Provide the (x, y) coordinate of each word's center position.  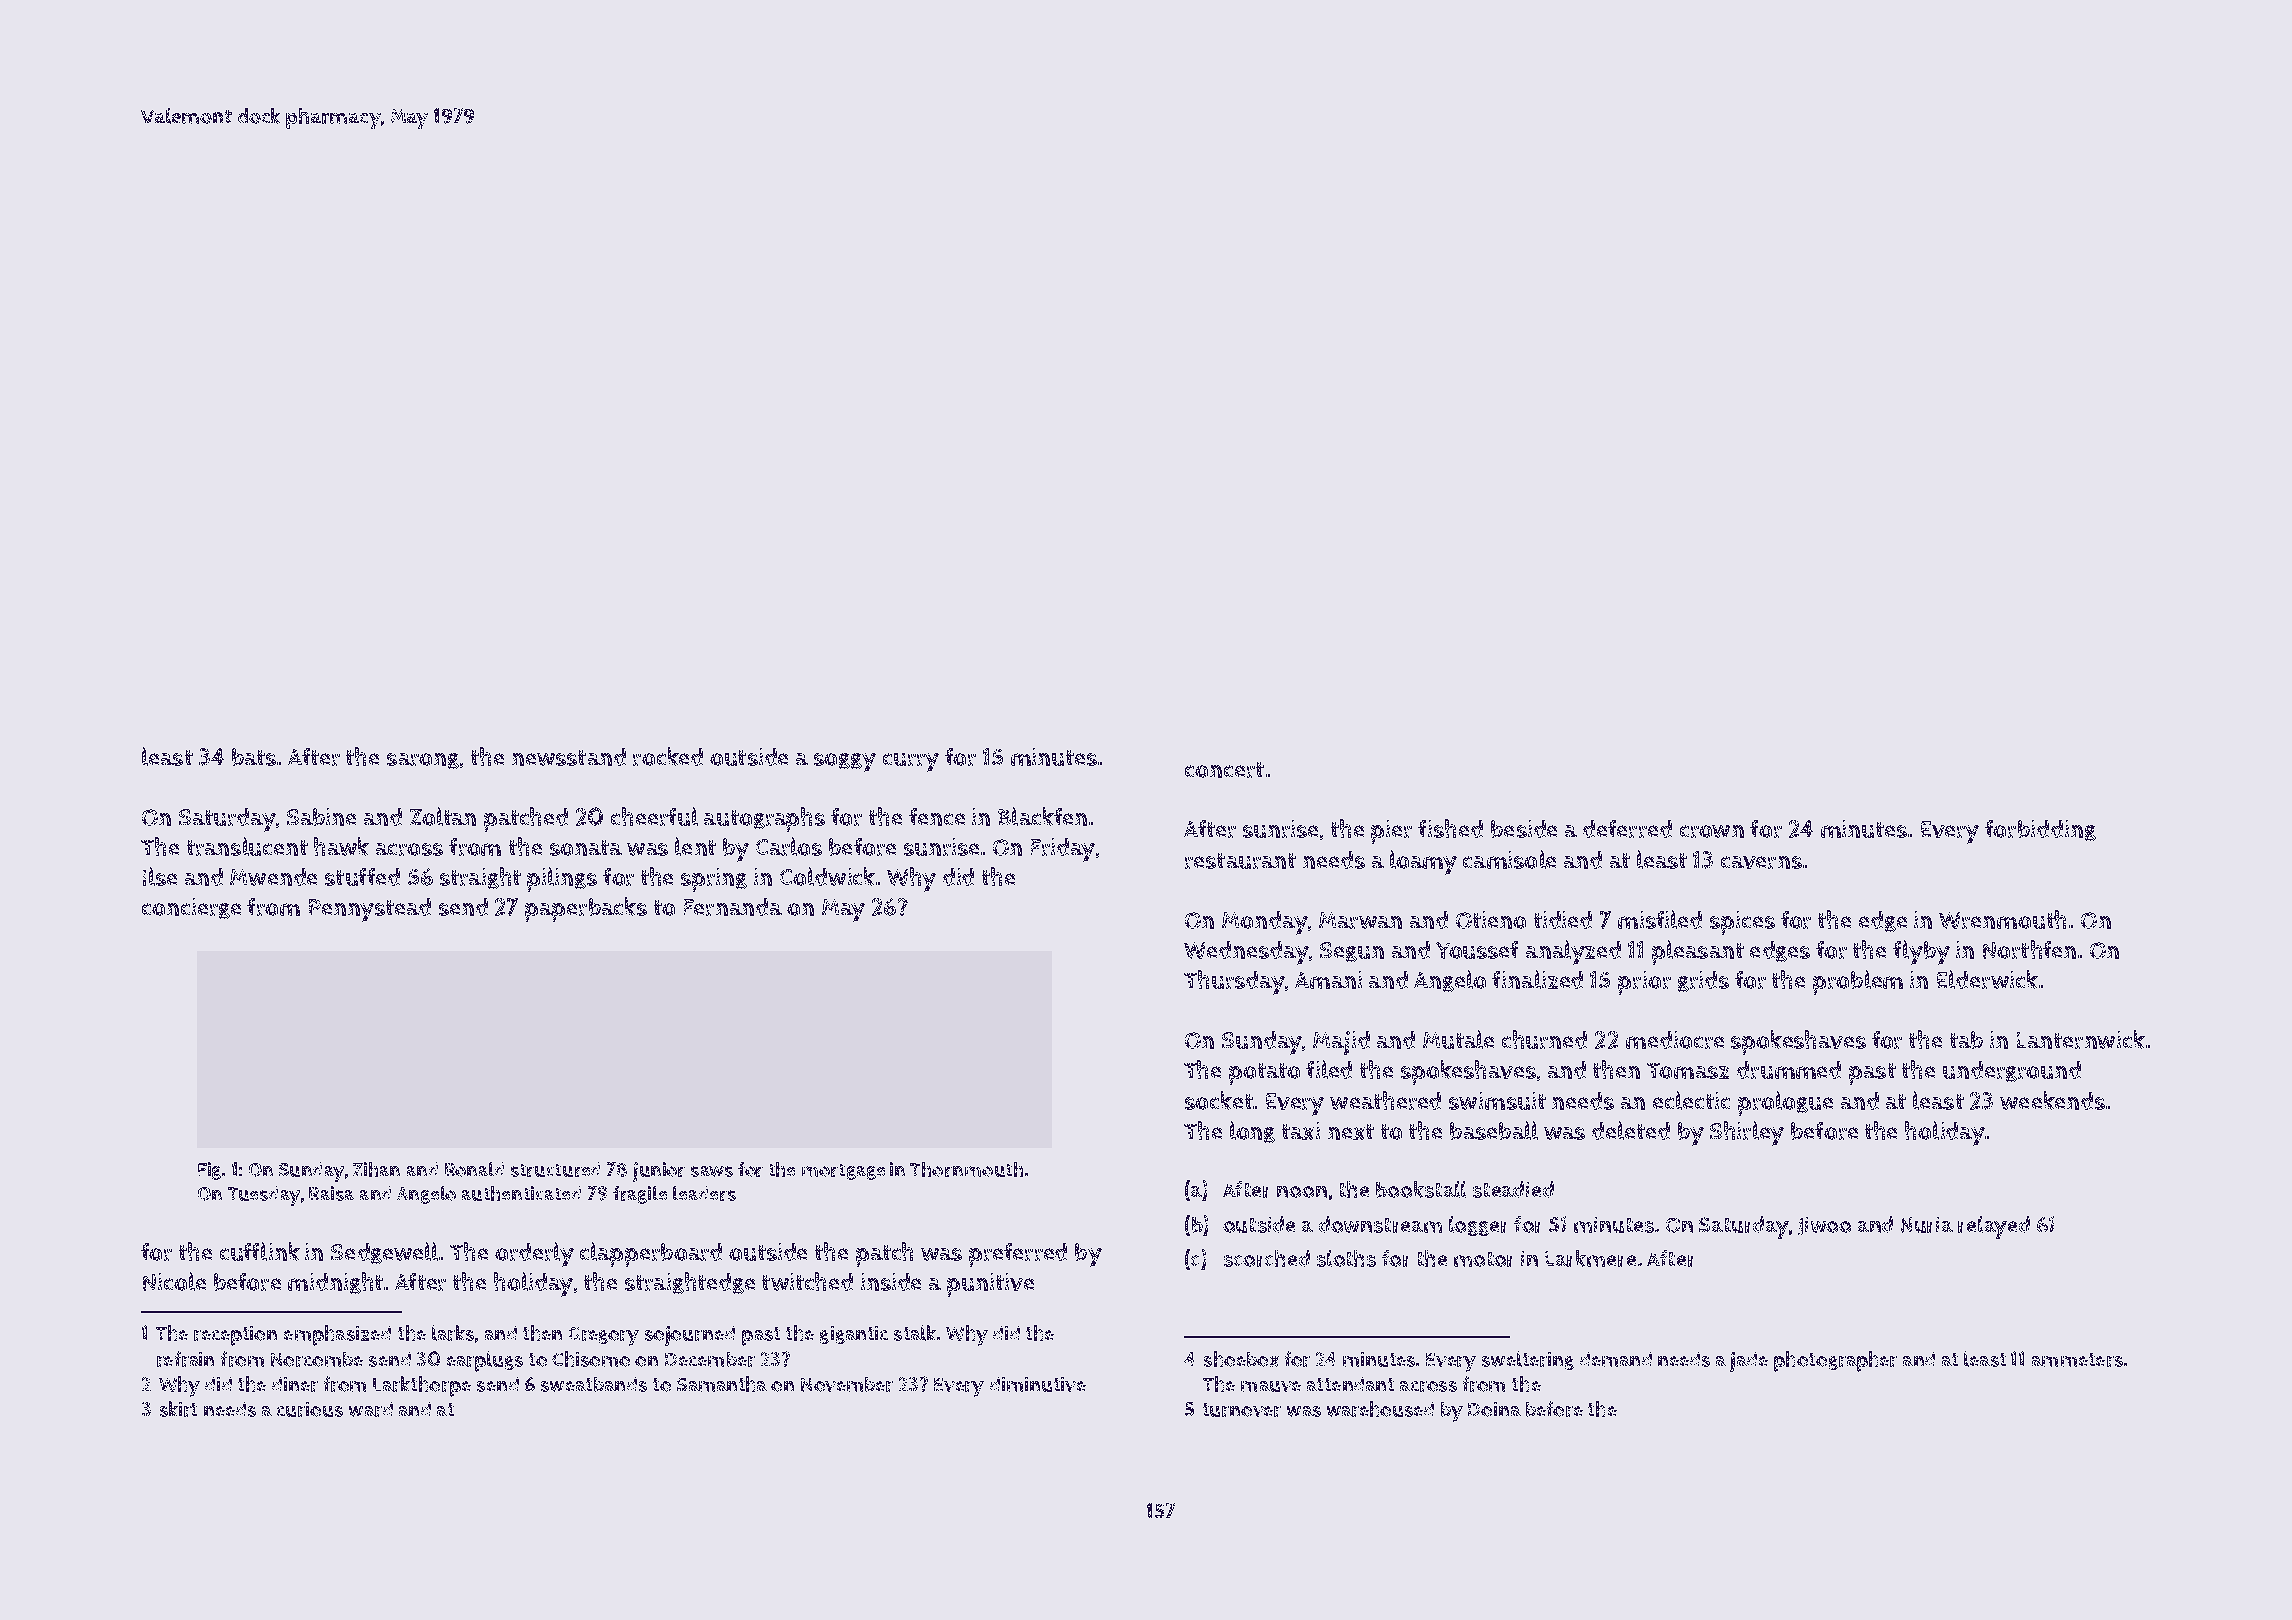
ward (371, 1409)
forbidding (2040, 830)
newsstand (569, 757)
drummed (1789, 1070)
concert (1224, 770)
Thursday (1234, 982)
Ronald (474, 1169)
